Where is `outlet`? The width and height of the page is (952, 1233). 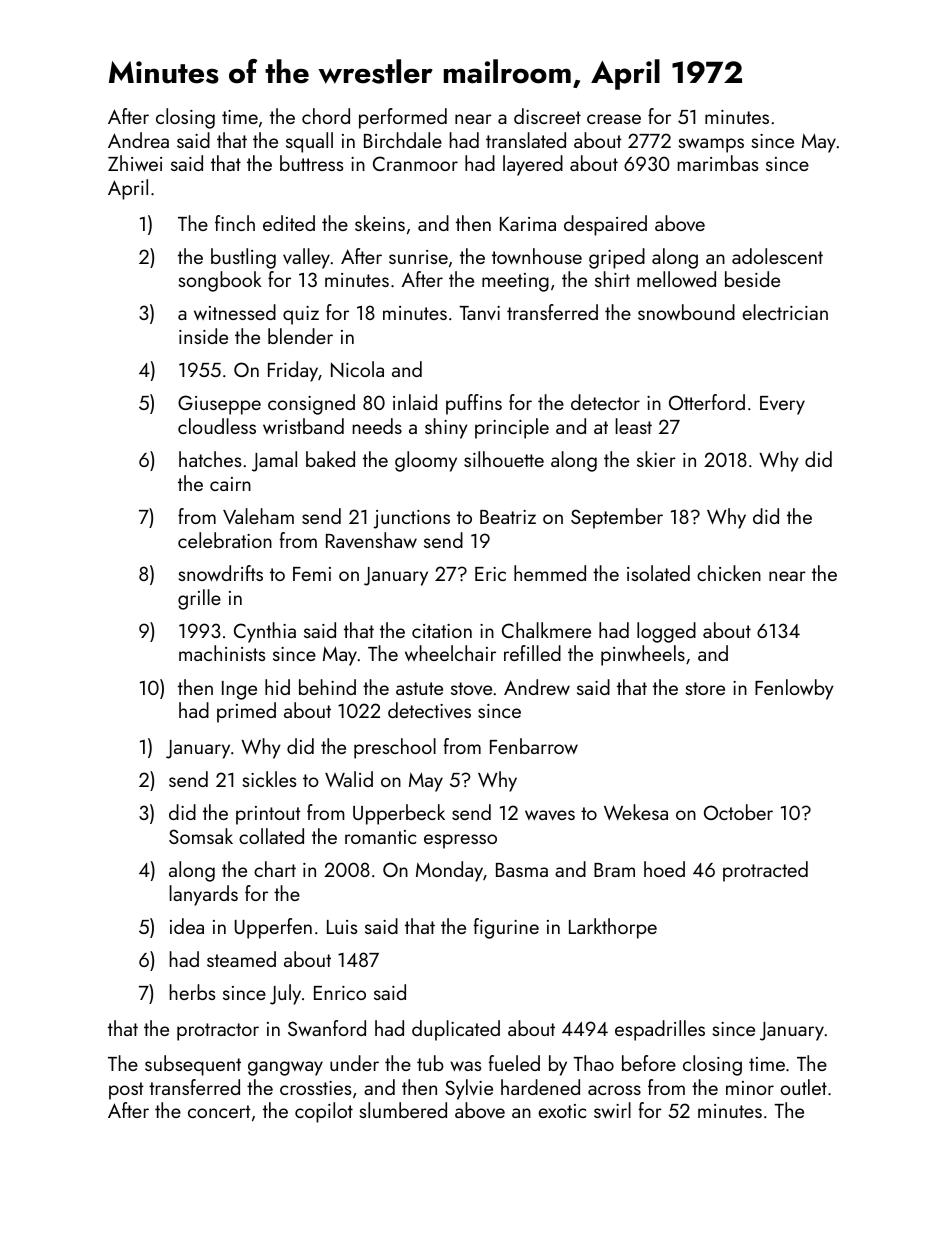
outlet is located at coordinates (803, 1087).
